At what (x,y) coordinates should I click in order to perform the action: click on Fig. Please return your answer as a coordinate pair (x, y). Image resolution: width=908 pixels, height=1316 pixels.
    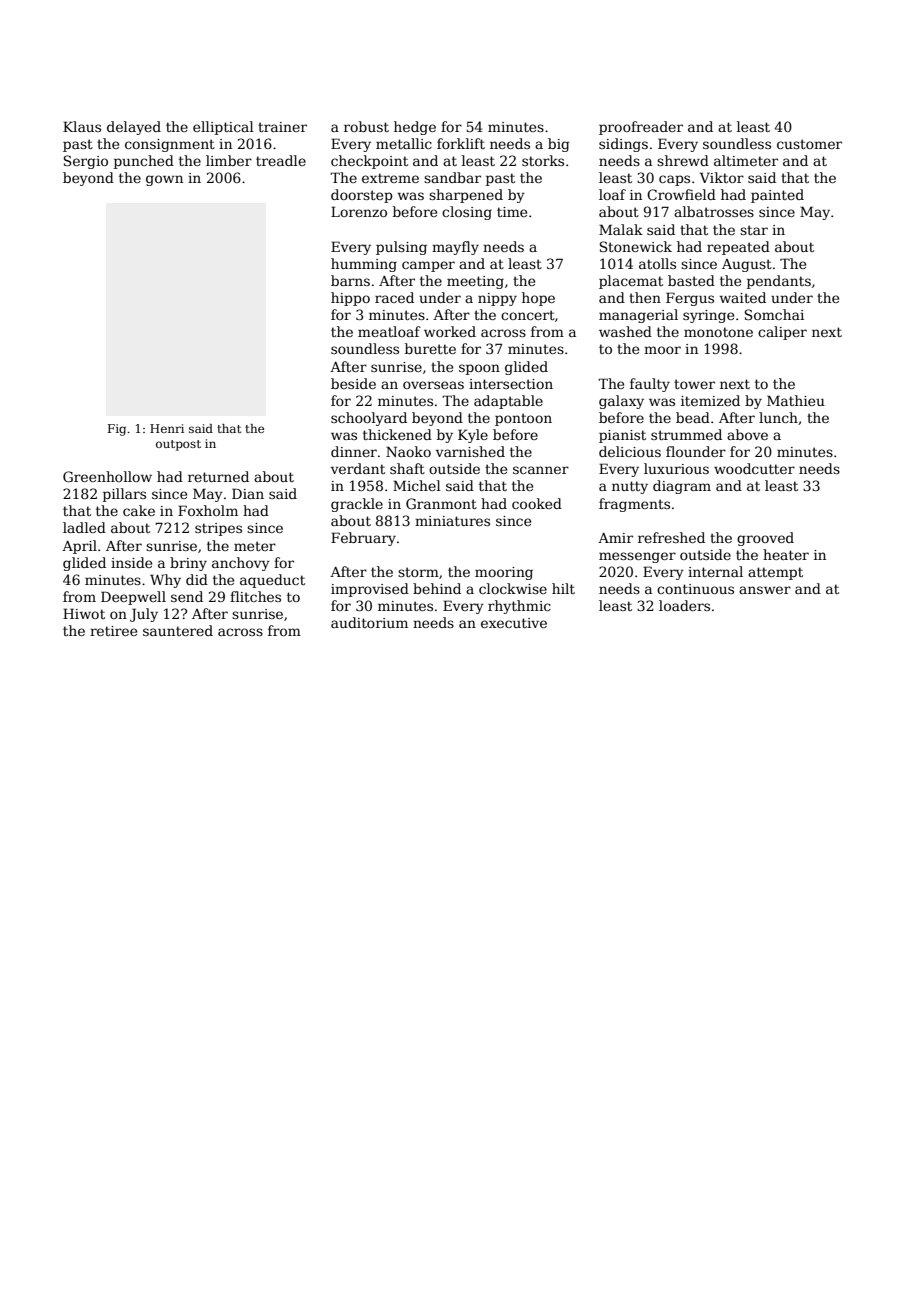
    Looking at the image, I should click on (117, 430).
